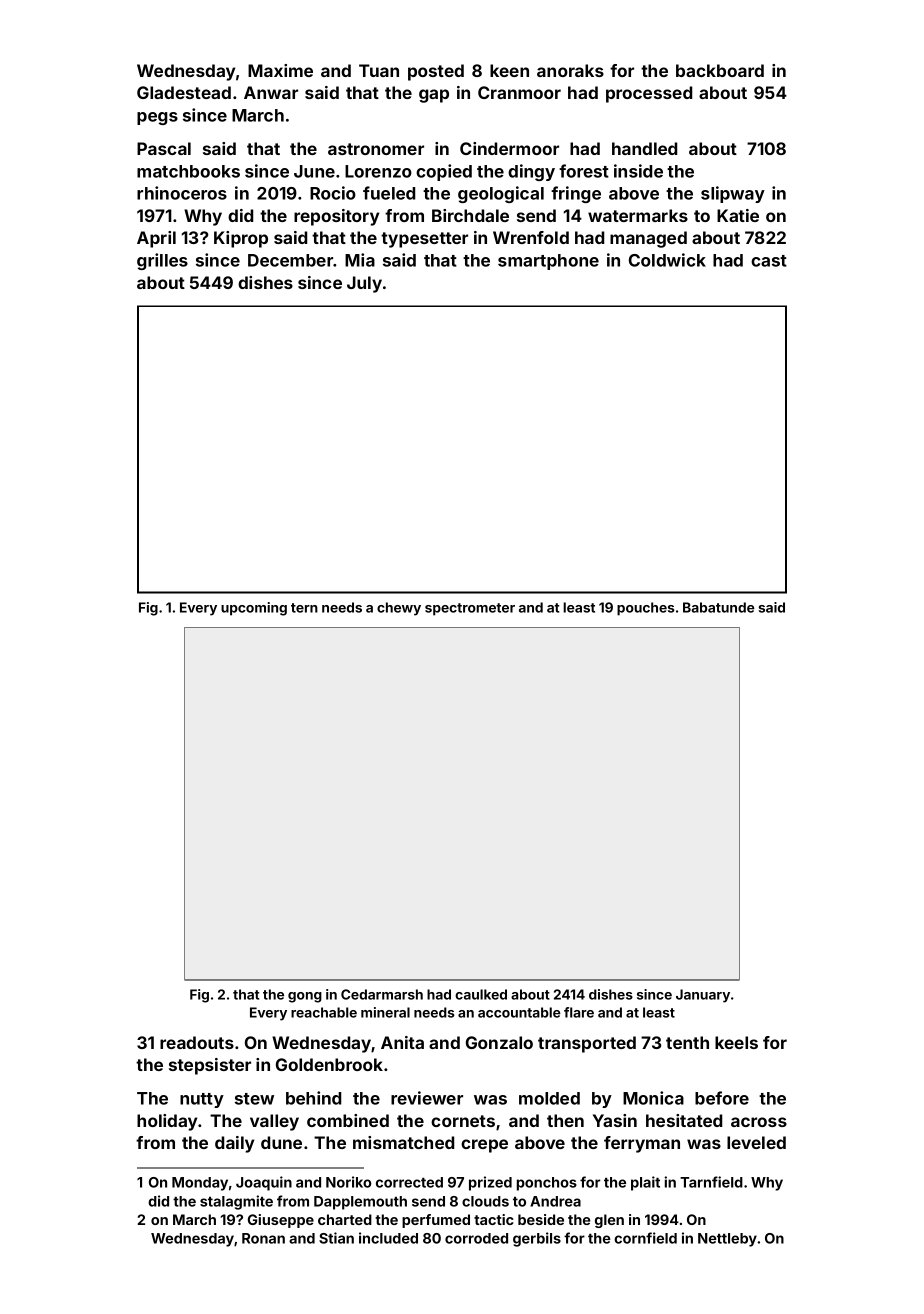  What do you see at coordinates (470, 609) in the image?
I see `spectrometer` at bounding box center [470, 609].
